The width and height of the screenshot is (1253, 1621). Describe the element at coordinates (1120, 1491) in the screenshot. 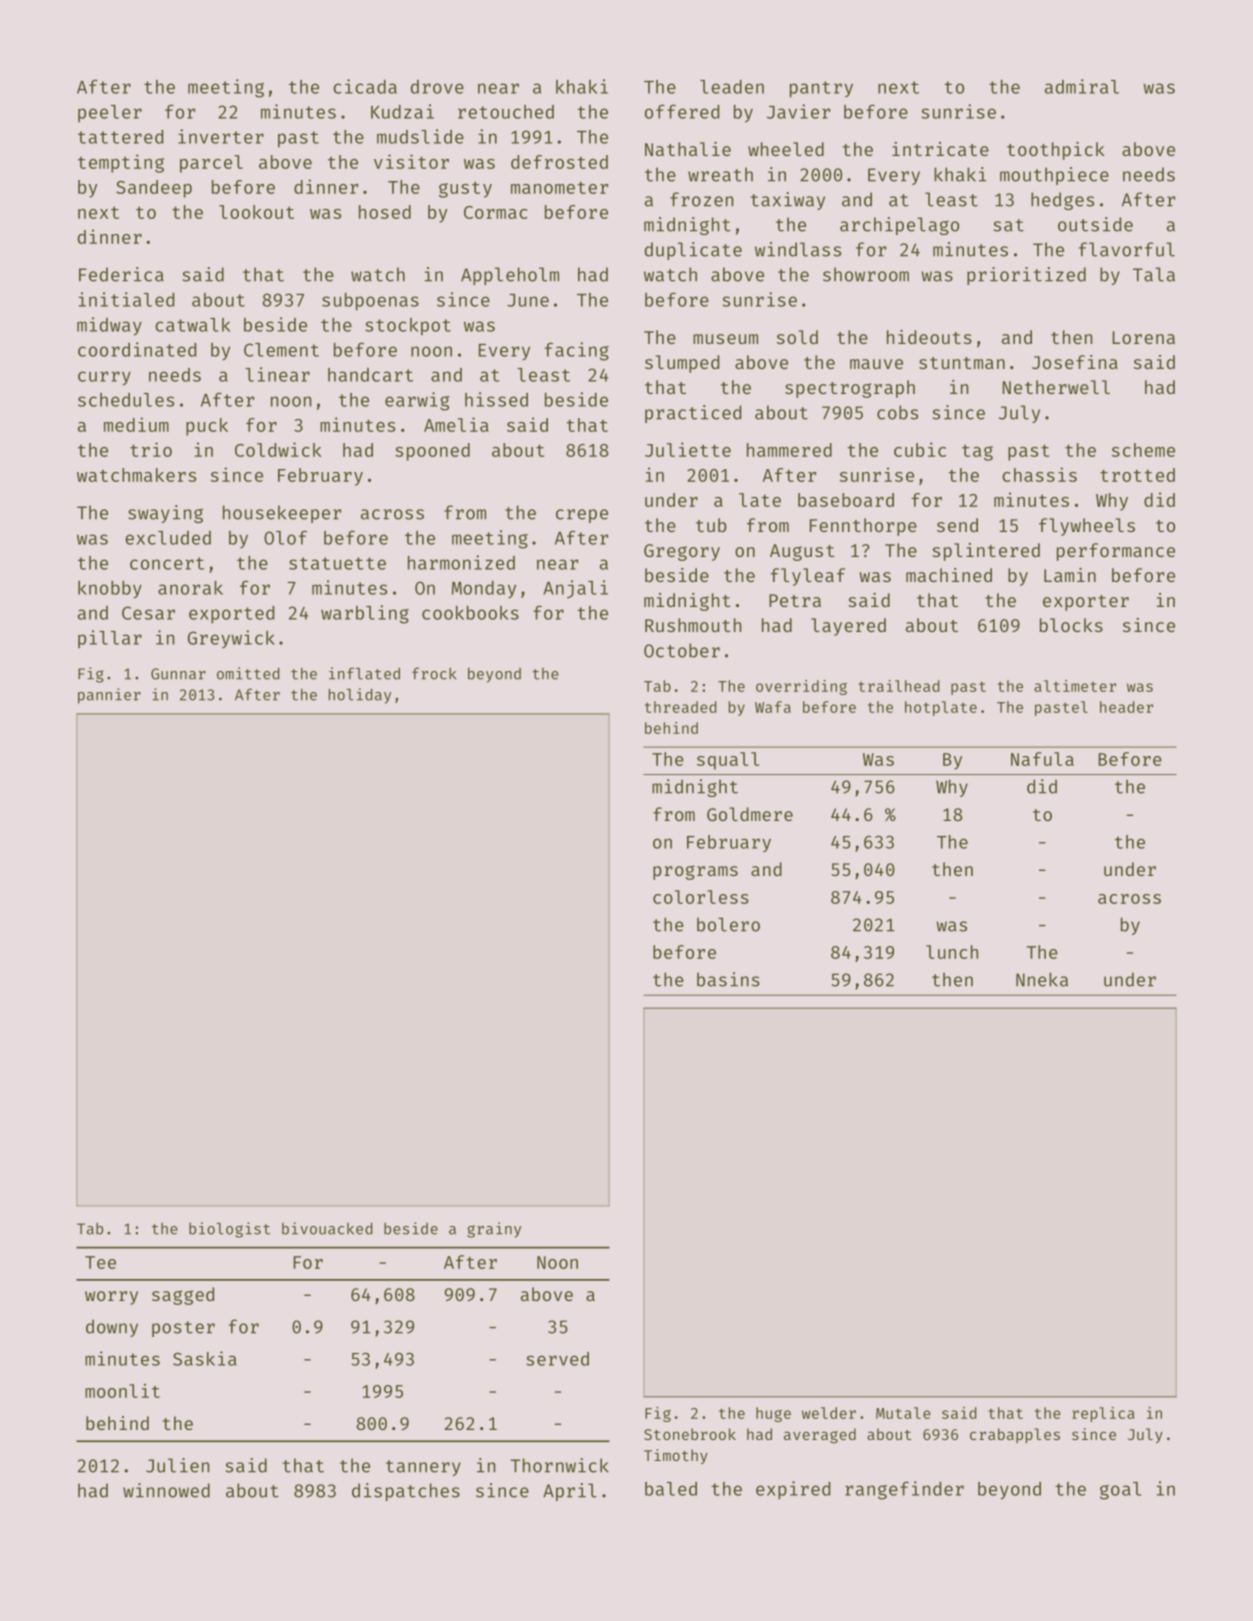

I see `goal` at that location.
